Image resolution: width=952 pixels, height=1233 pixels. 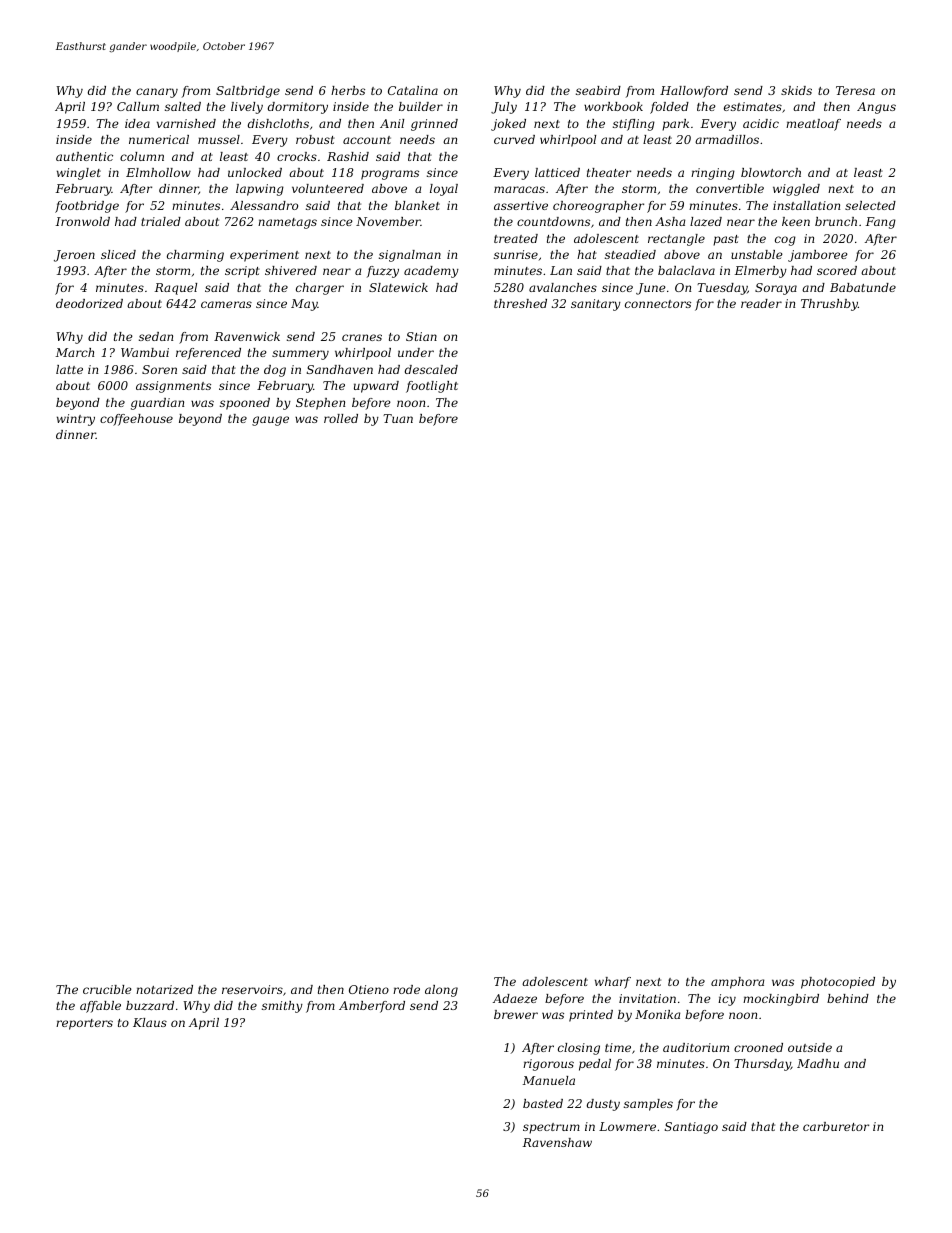 What do you see at coordinates (84, 1024) in the page?
I see `reporters` at bounding box center [84, 1024].
